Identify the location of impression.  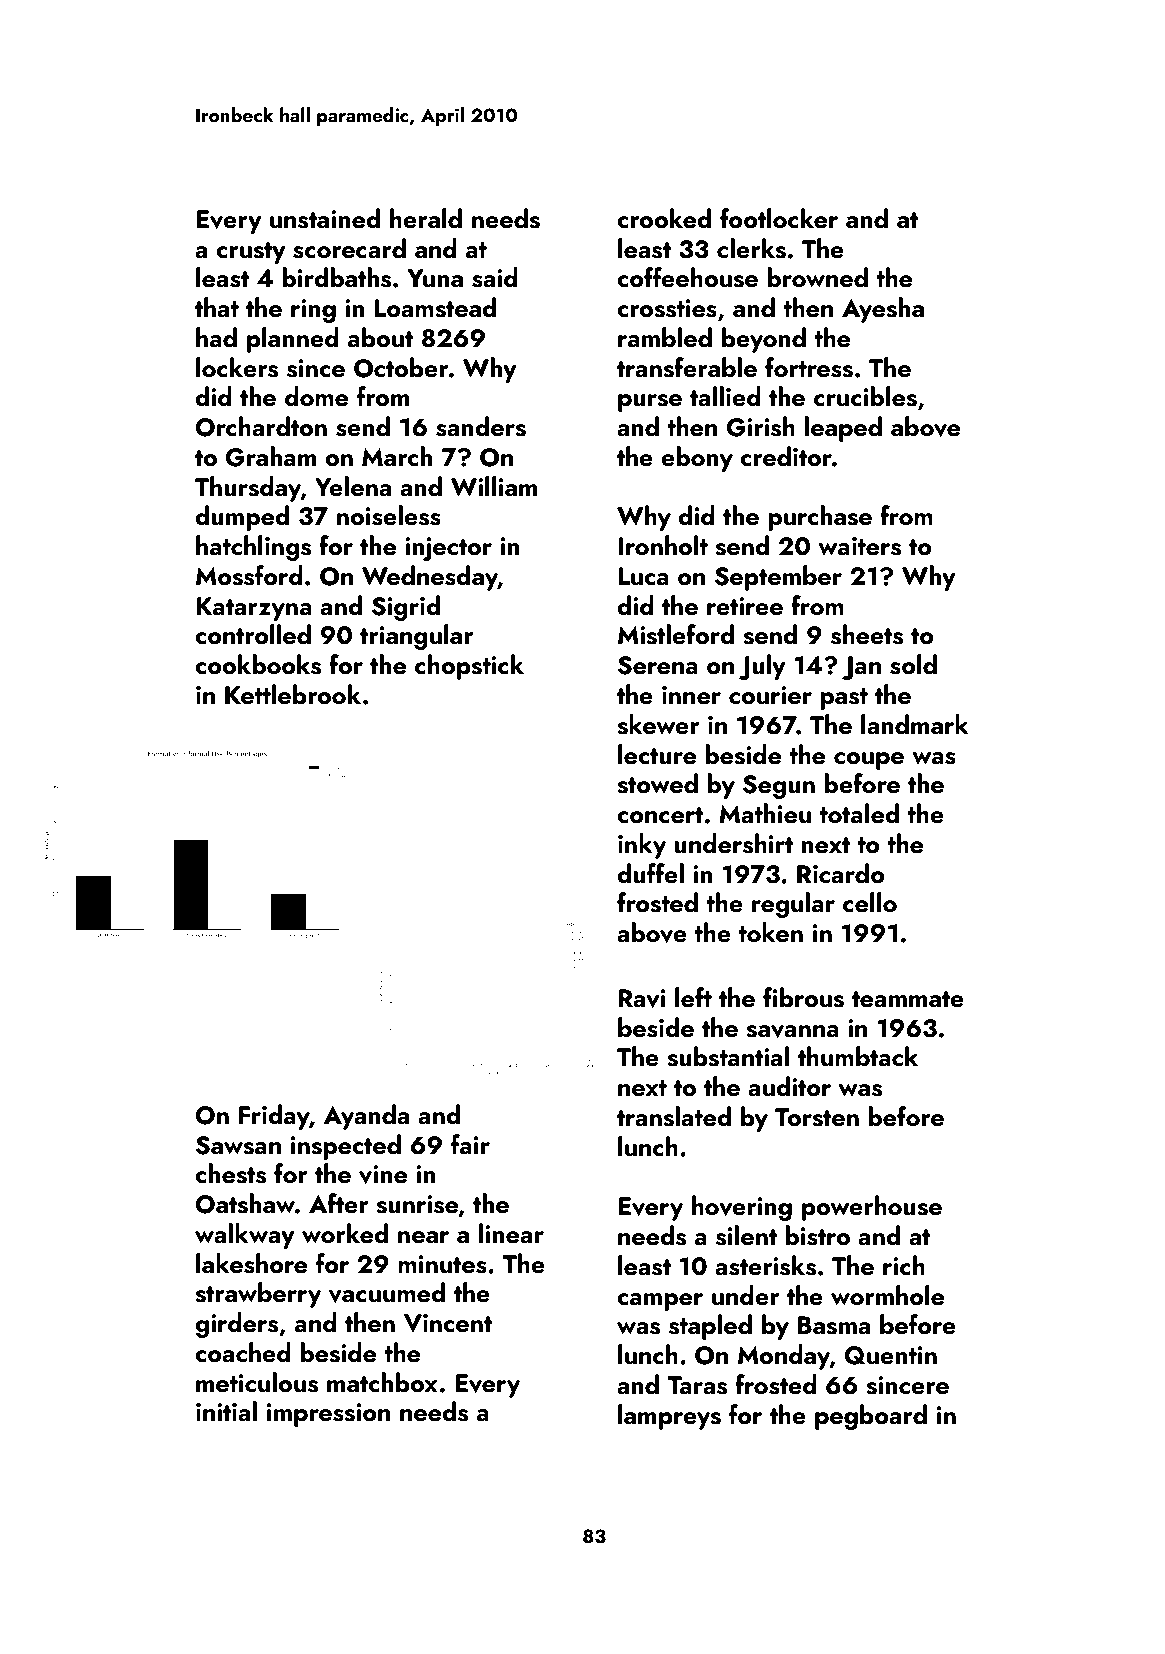
(328, 1415).
